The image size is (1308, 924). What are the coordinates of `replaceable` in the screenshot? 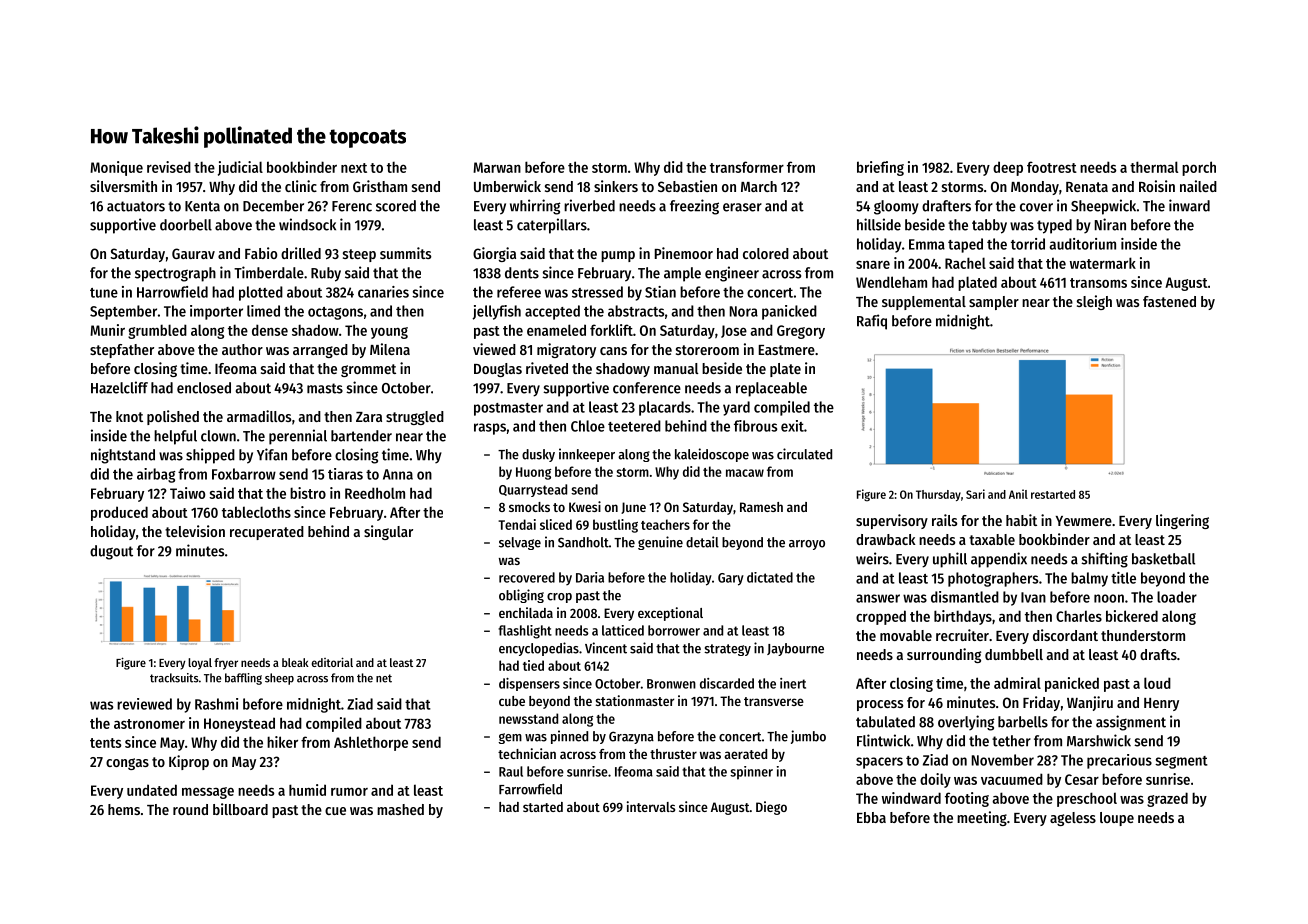 It's located at (771, 389).
